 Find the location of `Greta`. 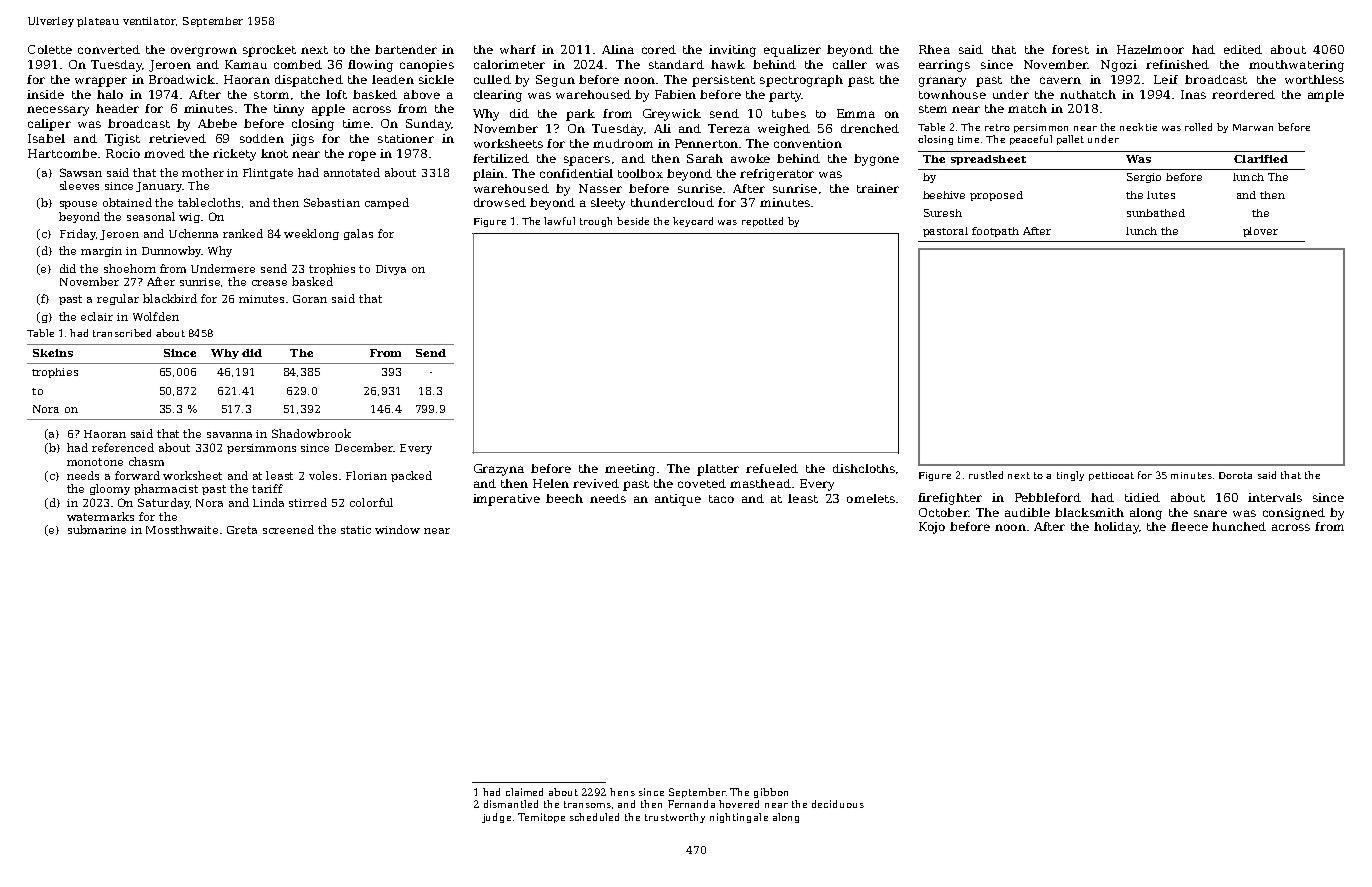

Greta is located at coordinates (242, 530).
